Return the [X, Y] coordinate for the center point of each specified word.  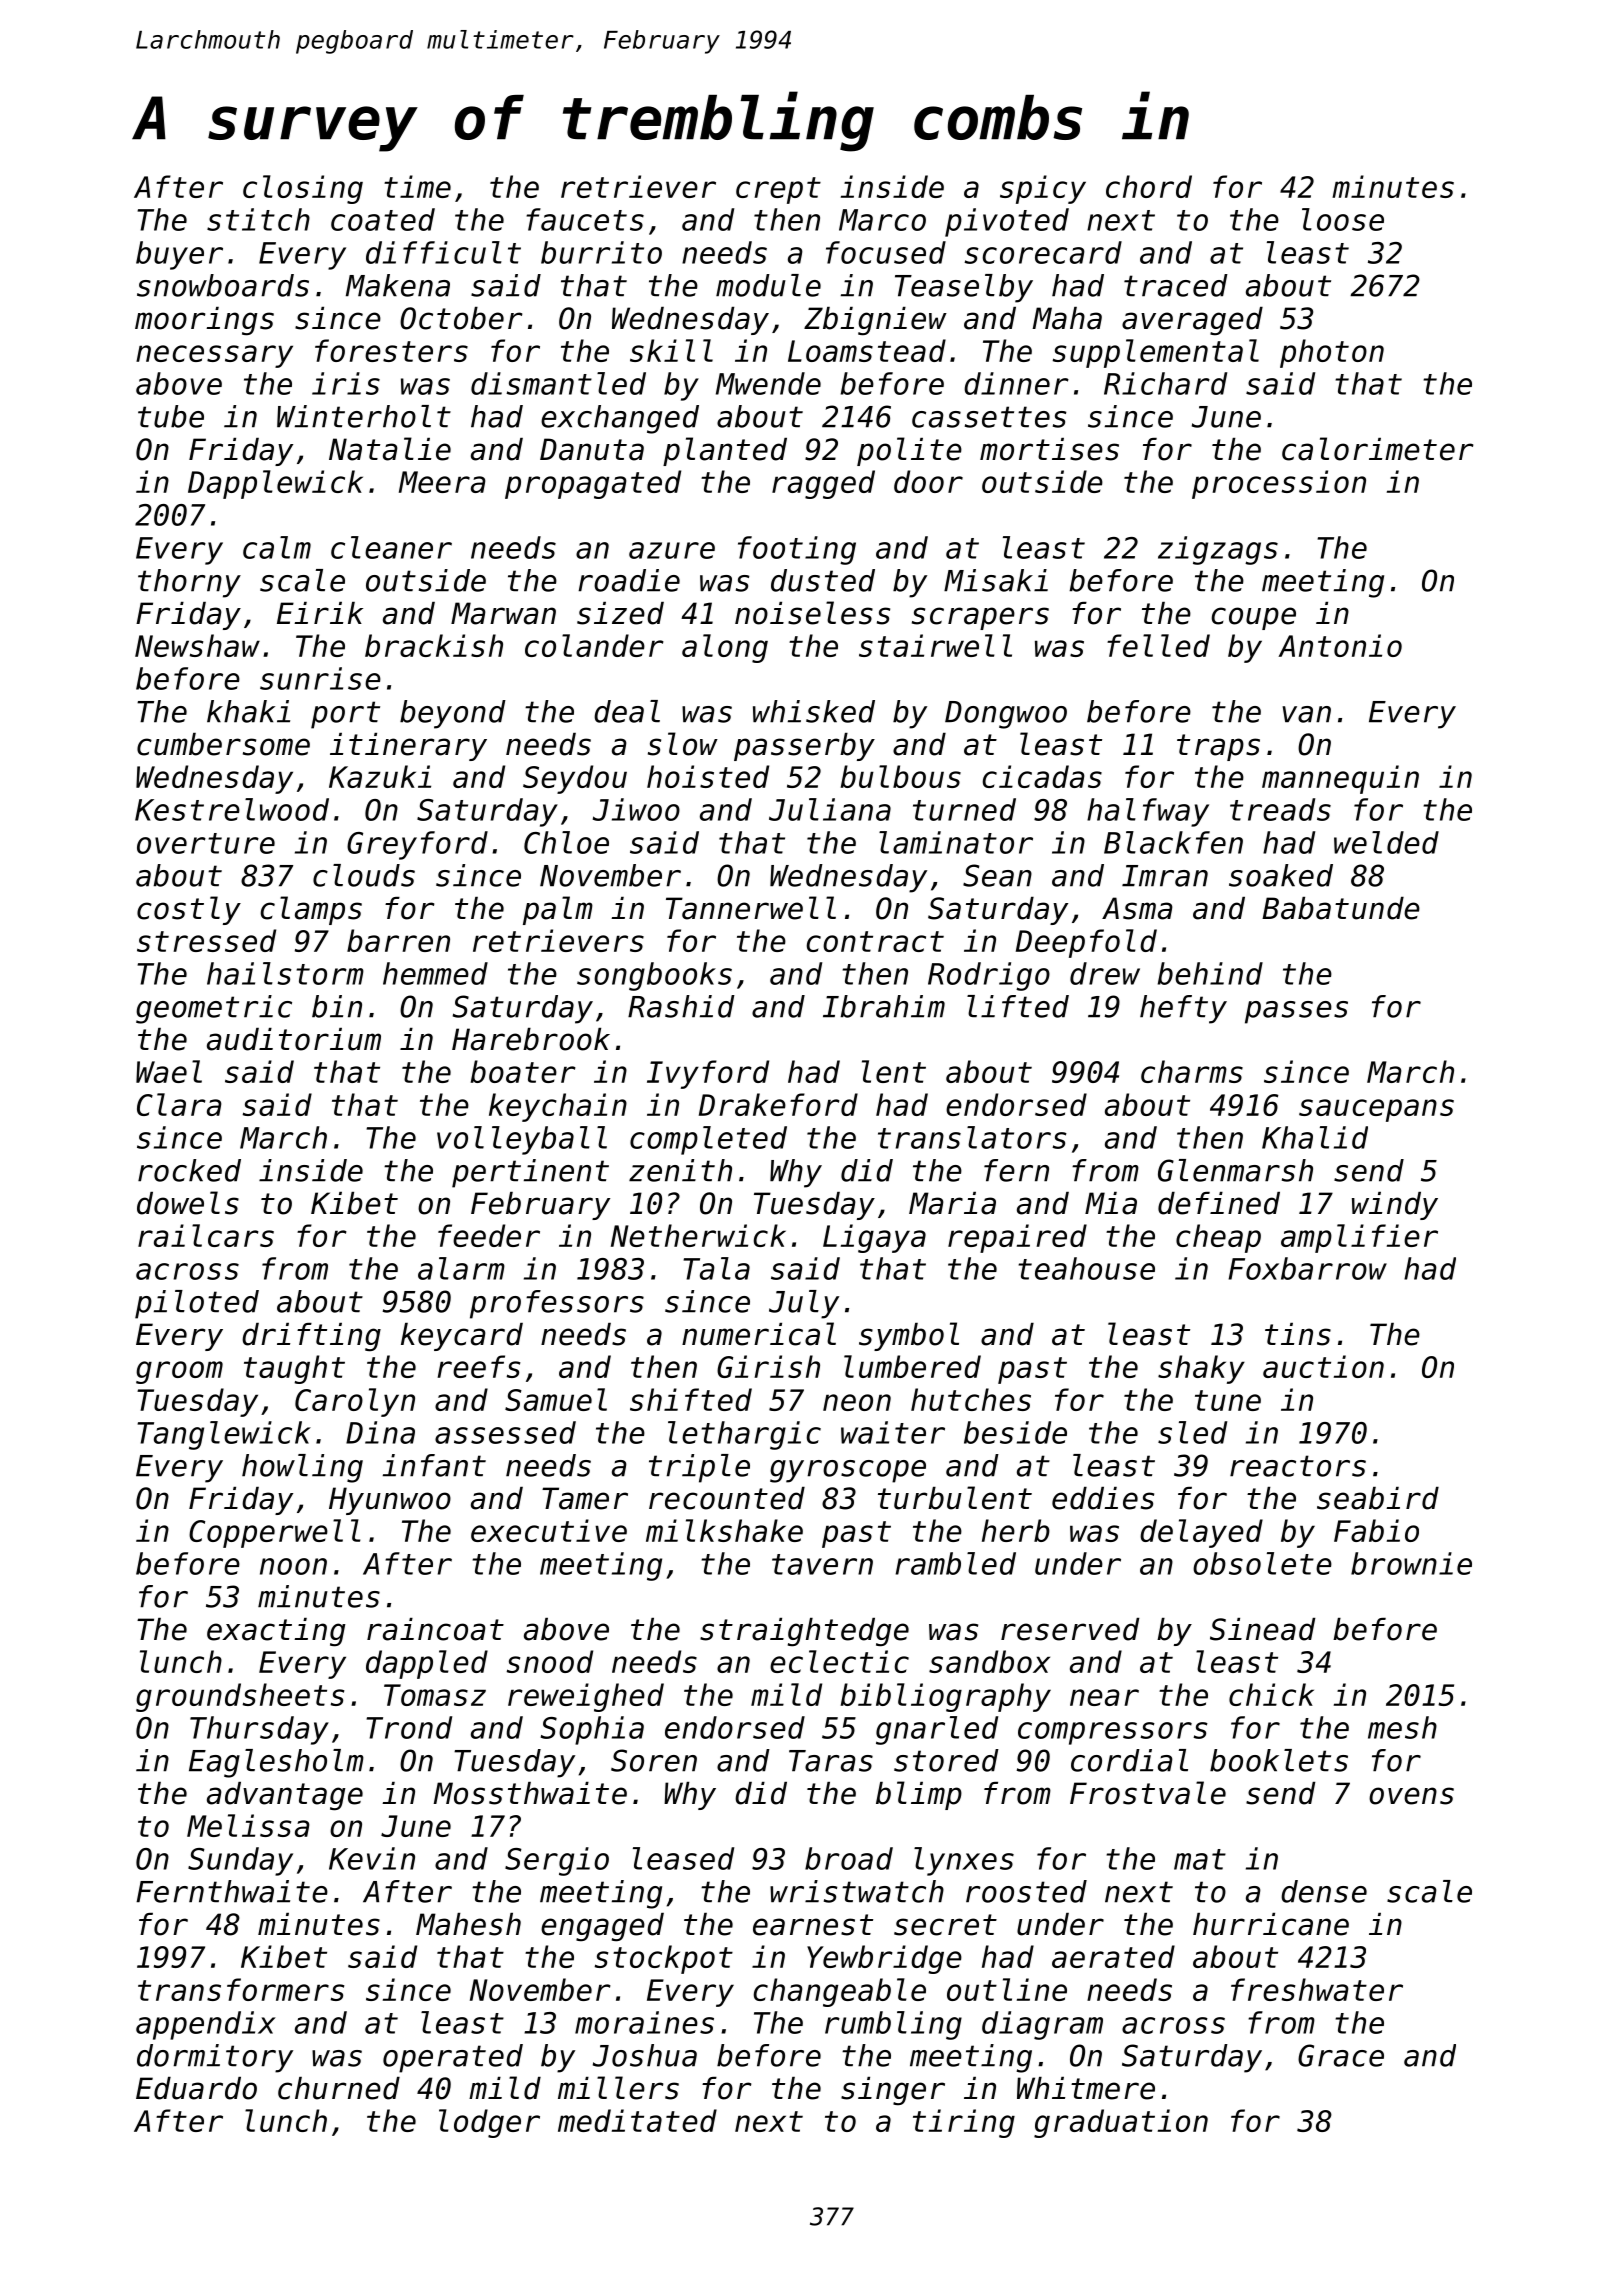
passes [1296, 1012]
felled [1158, 645]
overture [206, 843]
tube [171, 416]
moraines [644, 2022]
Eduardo [196, 2088]
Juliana [830, 809]
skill [671, 350]
